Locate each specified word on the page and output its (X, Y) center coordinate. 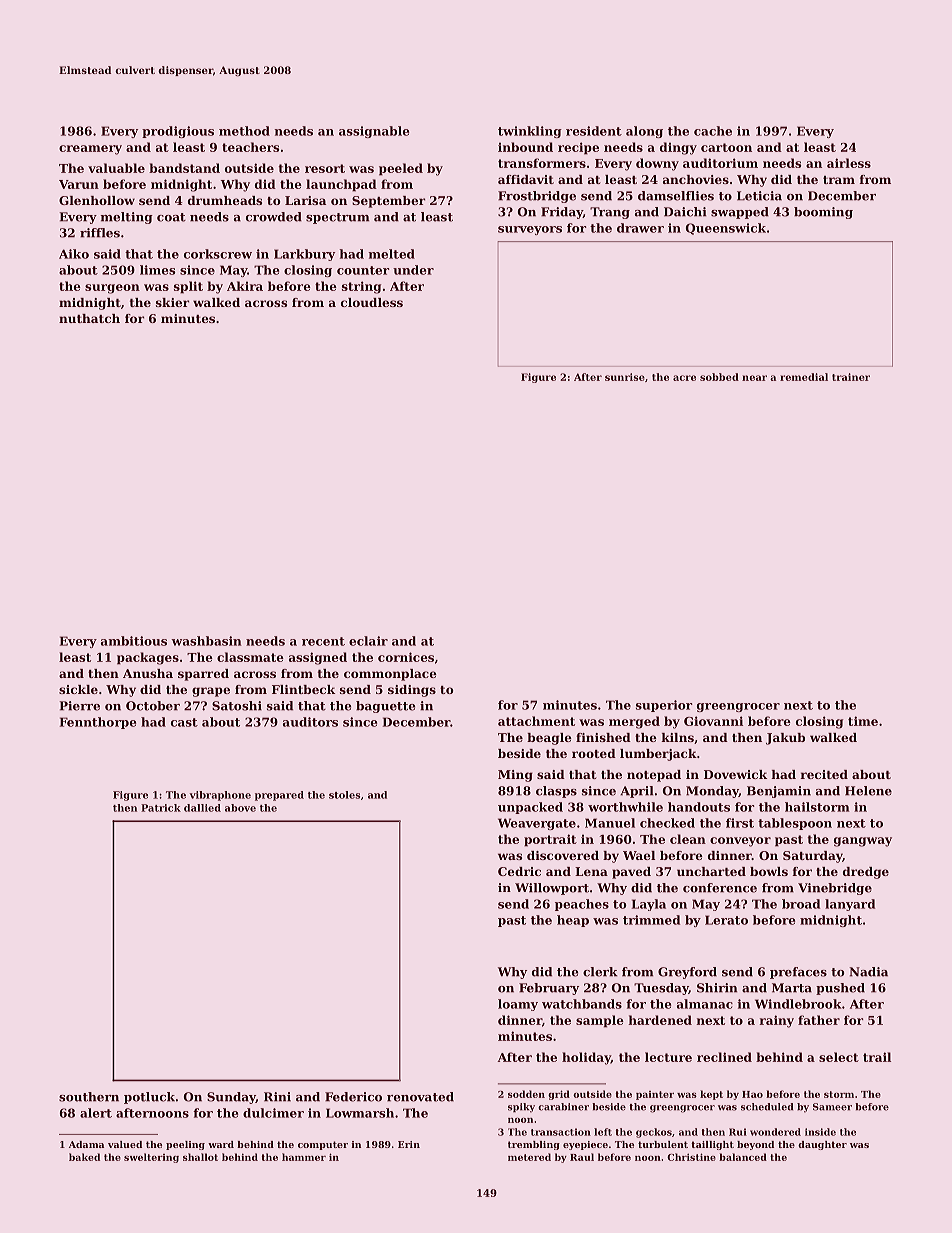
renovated (420, 1097)
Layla (649, 905)
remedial (804, 377)
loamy (518, 1005)
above (240, 808)
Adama (86, 1144)
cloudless (372, 302)
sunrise (625, 377)
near (754, 378)
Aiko (74, 254)
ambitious (134, 641)
